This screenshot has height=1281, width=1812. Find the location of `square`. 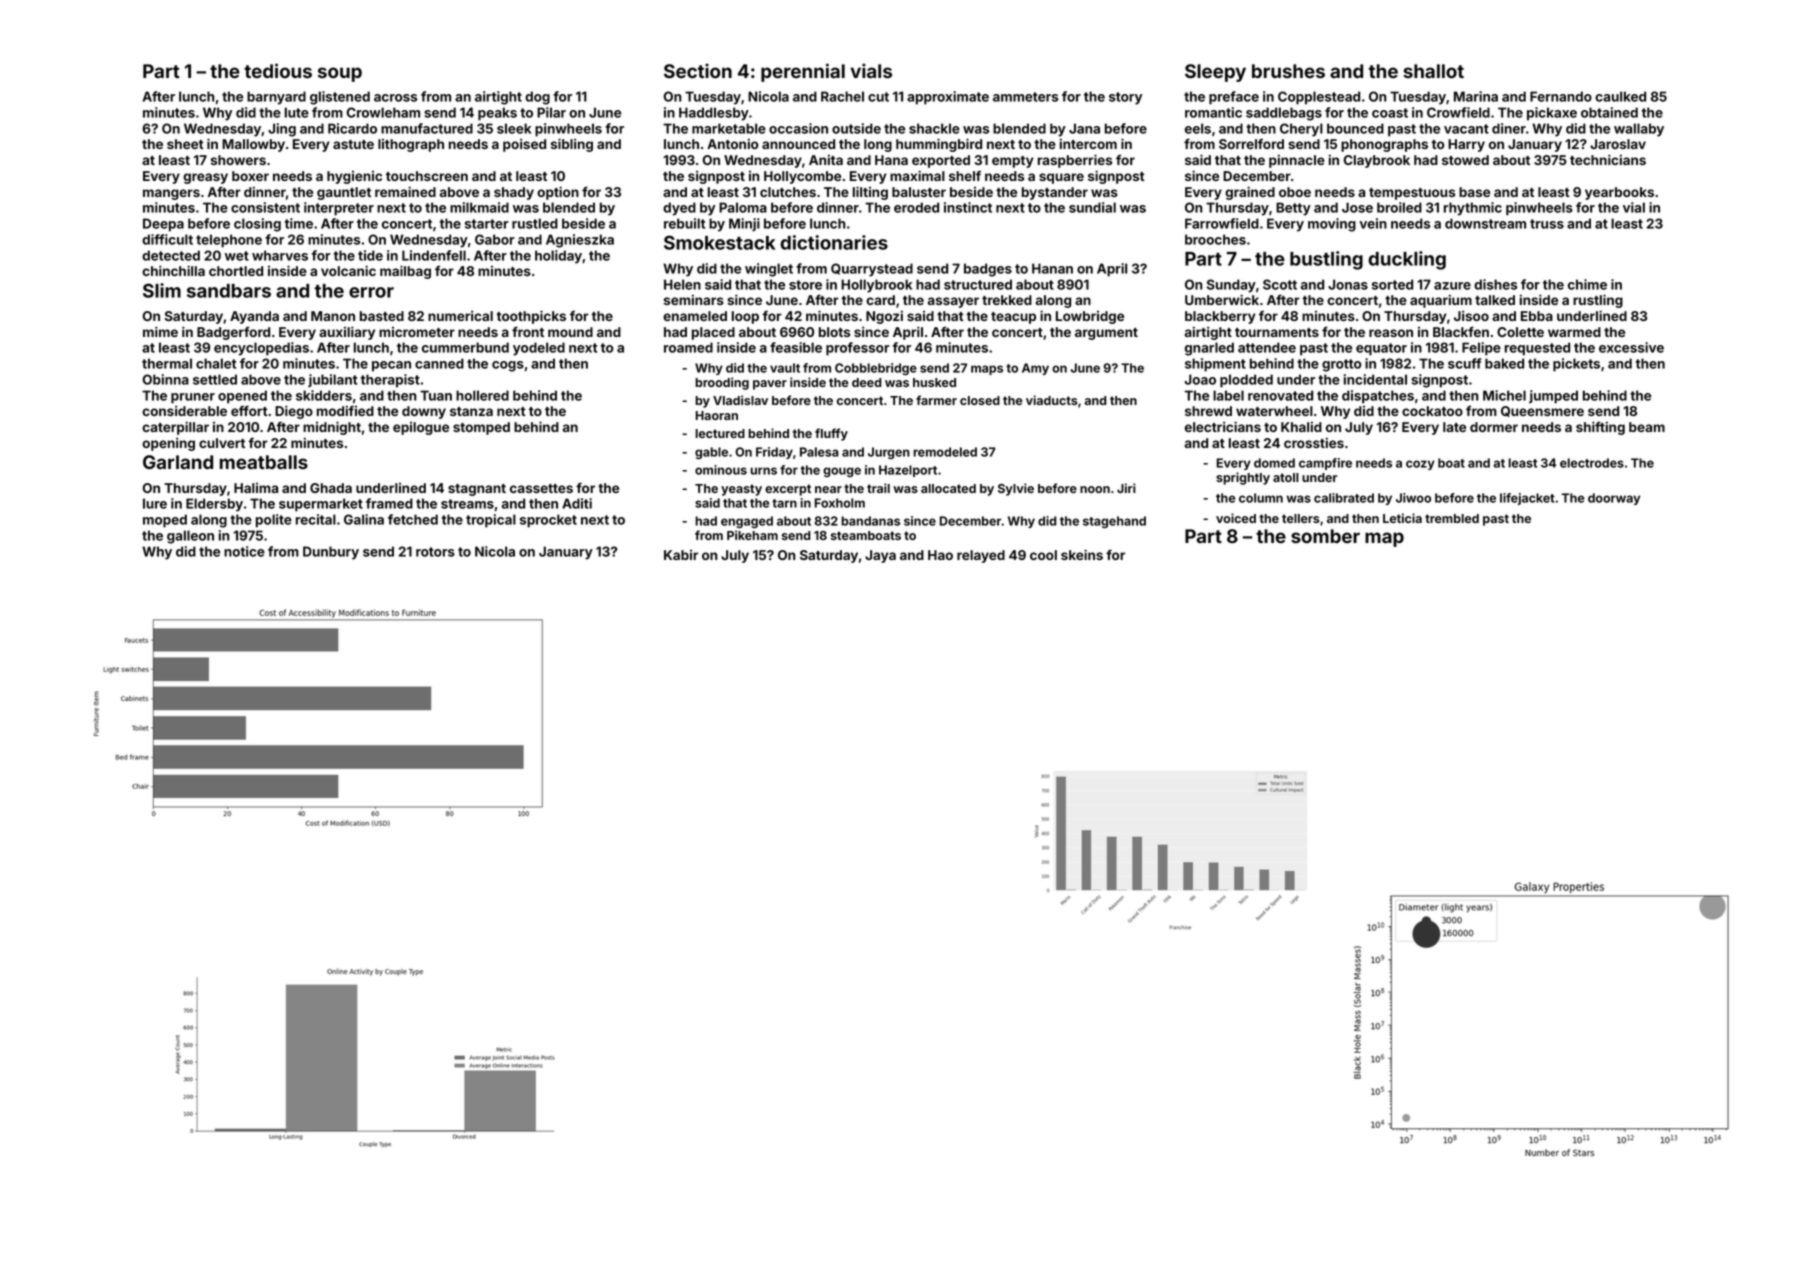

square is located at coordinates (1061, 178).
